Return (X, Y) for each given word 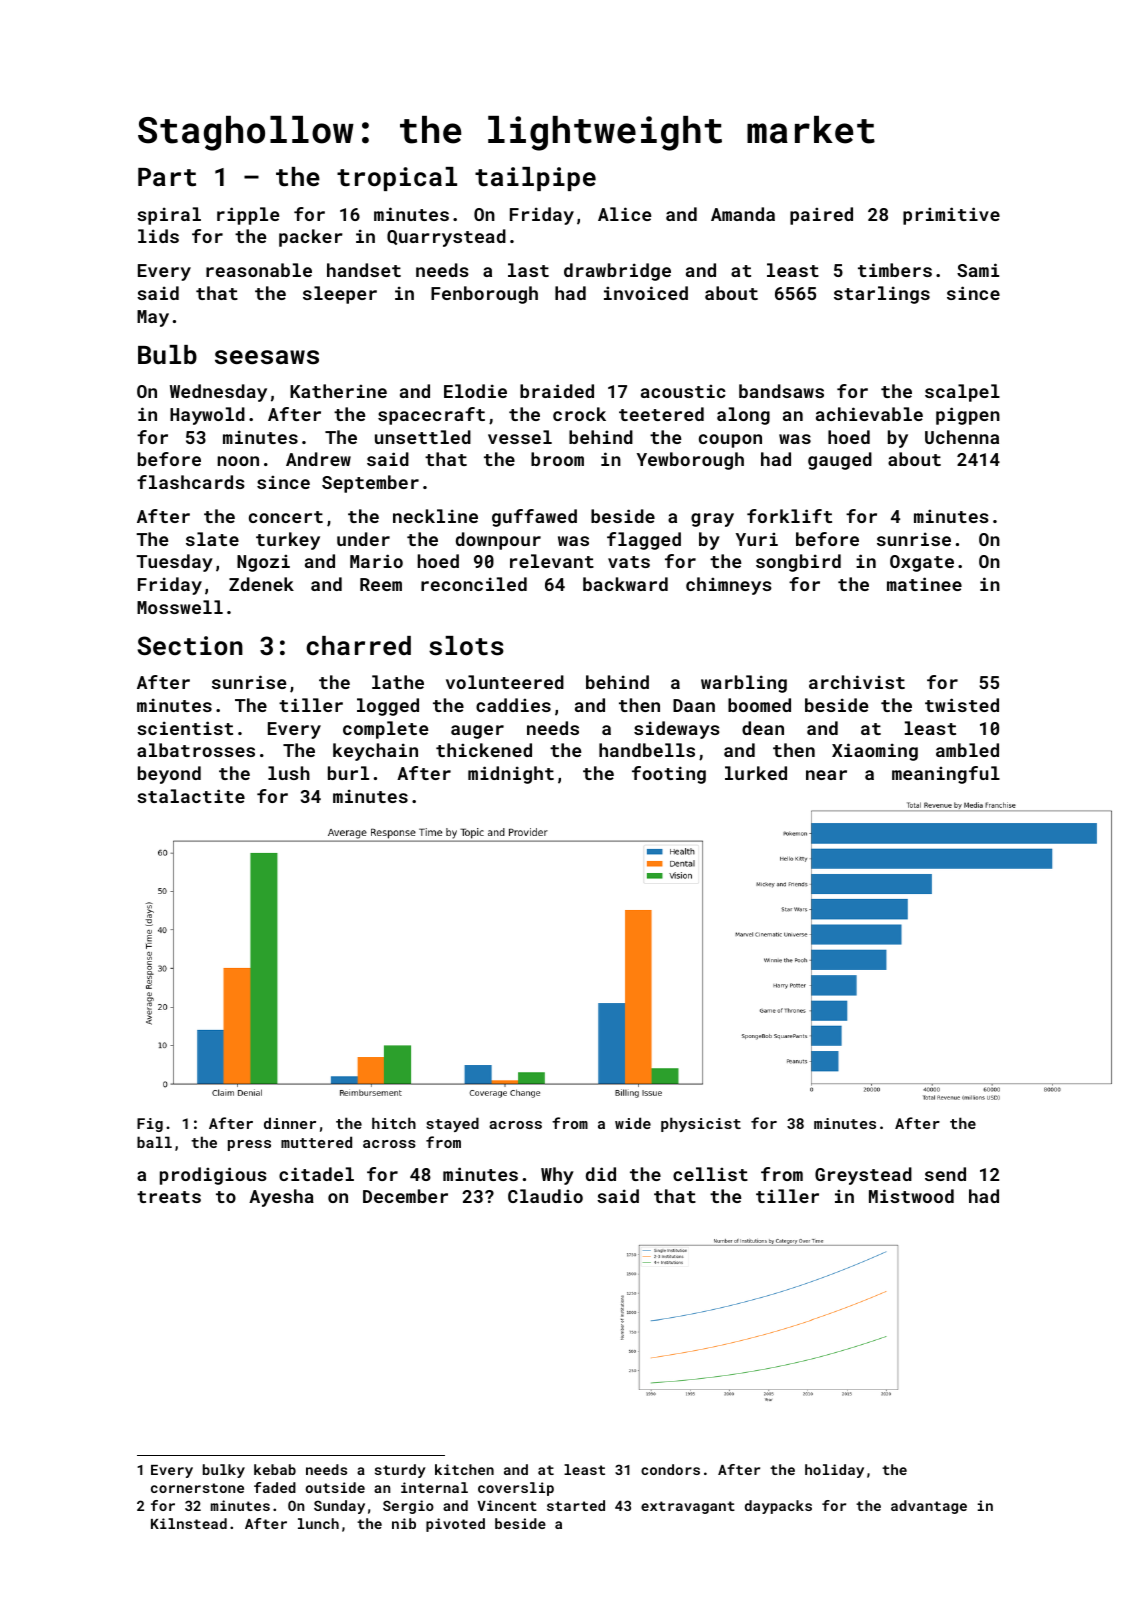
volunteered (505, 682)
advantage (929, 1507)
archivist (857, 682)
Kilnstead (189, 1523)
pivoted (455, 1525)
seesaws (267, 357)
